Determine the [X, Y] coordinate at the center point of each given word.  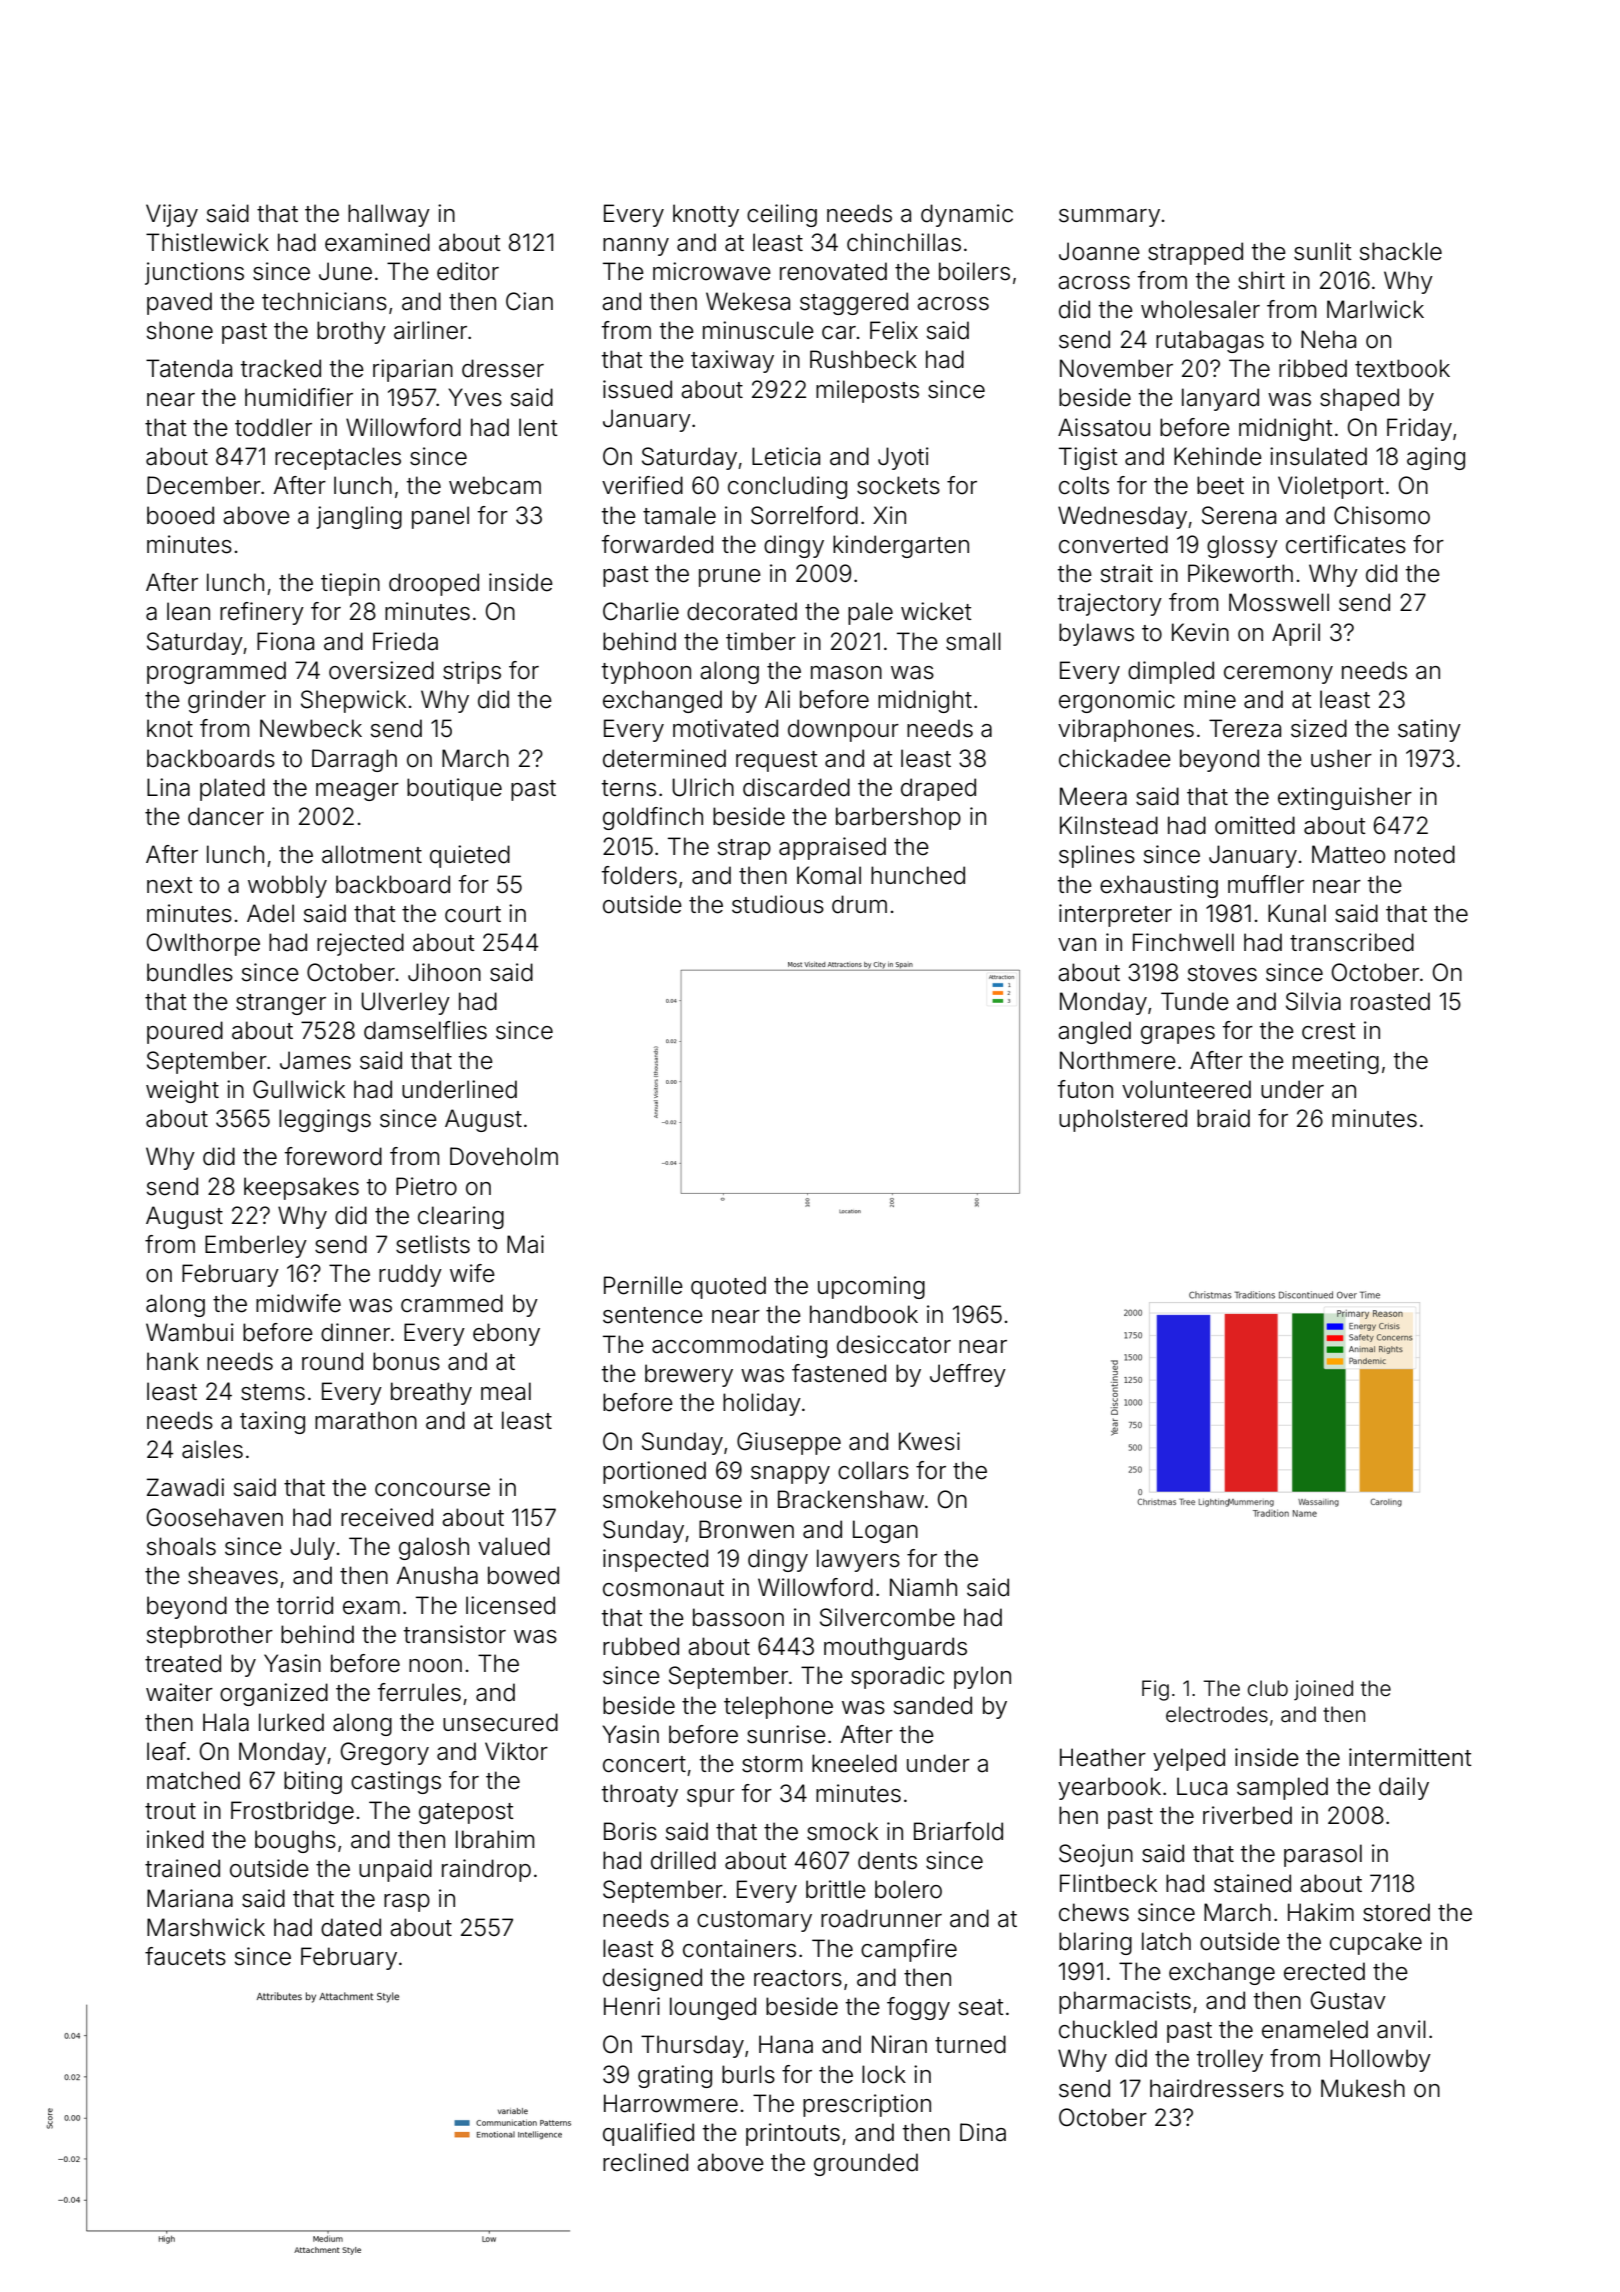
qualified [648, 2134]
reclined [645, 2162]
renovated [833, 271]
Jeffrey [968, 1375]
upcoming [871, 1287]
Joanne [1099, 251]
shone [180, 330]
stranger [281, 1004]
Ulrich [703, 787]
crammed [452, 1303]
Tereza [1245, 728]
